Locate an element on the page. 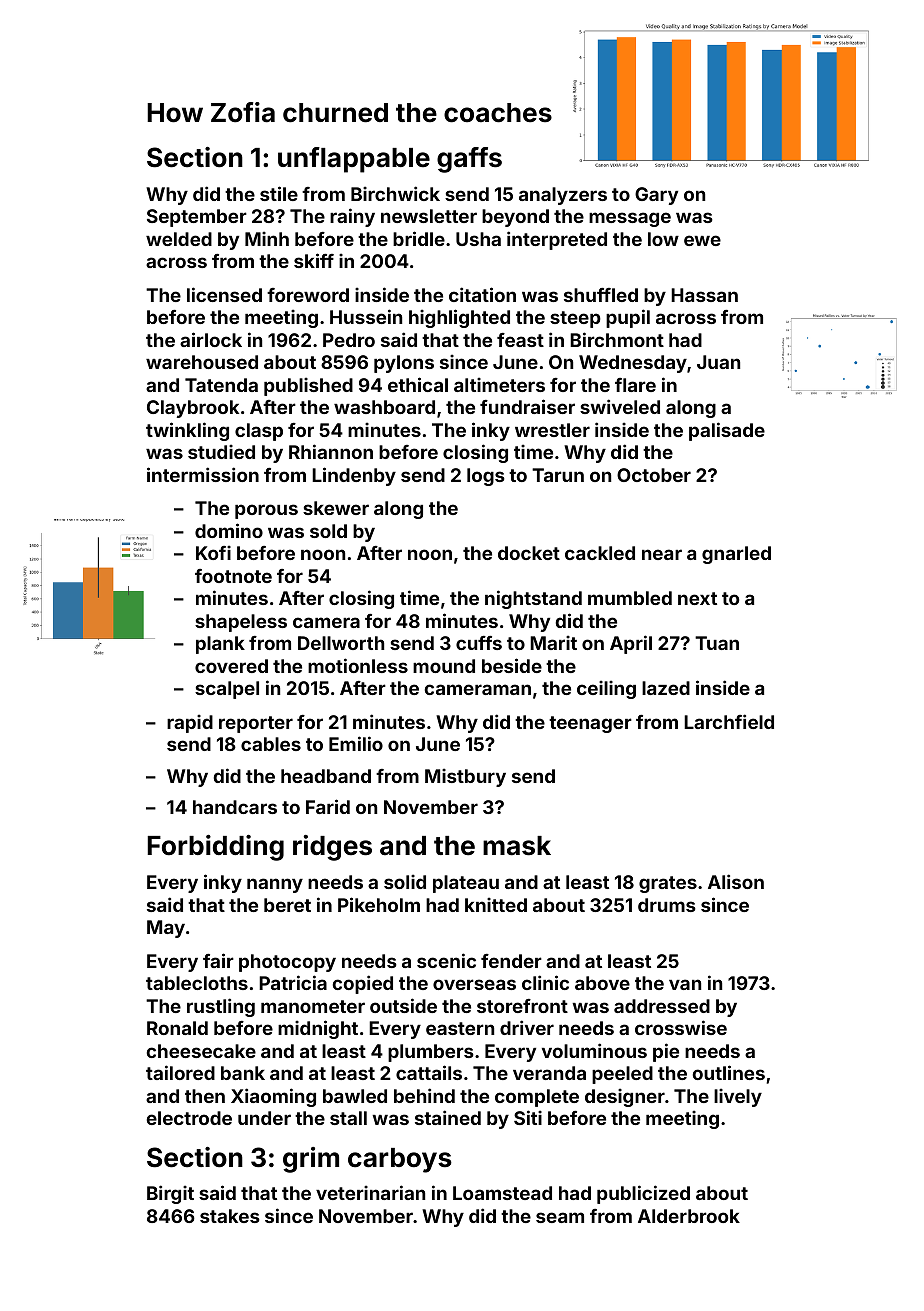 The width and height of the page is (924, 1311). washboard is located at coordinates (384, 407).
